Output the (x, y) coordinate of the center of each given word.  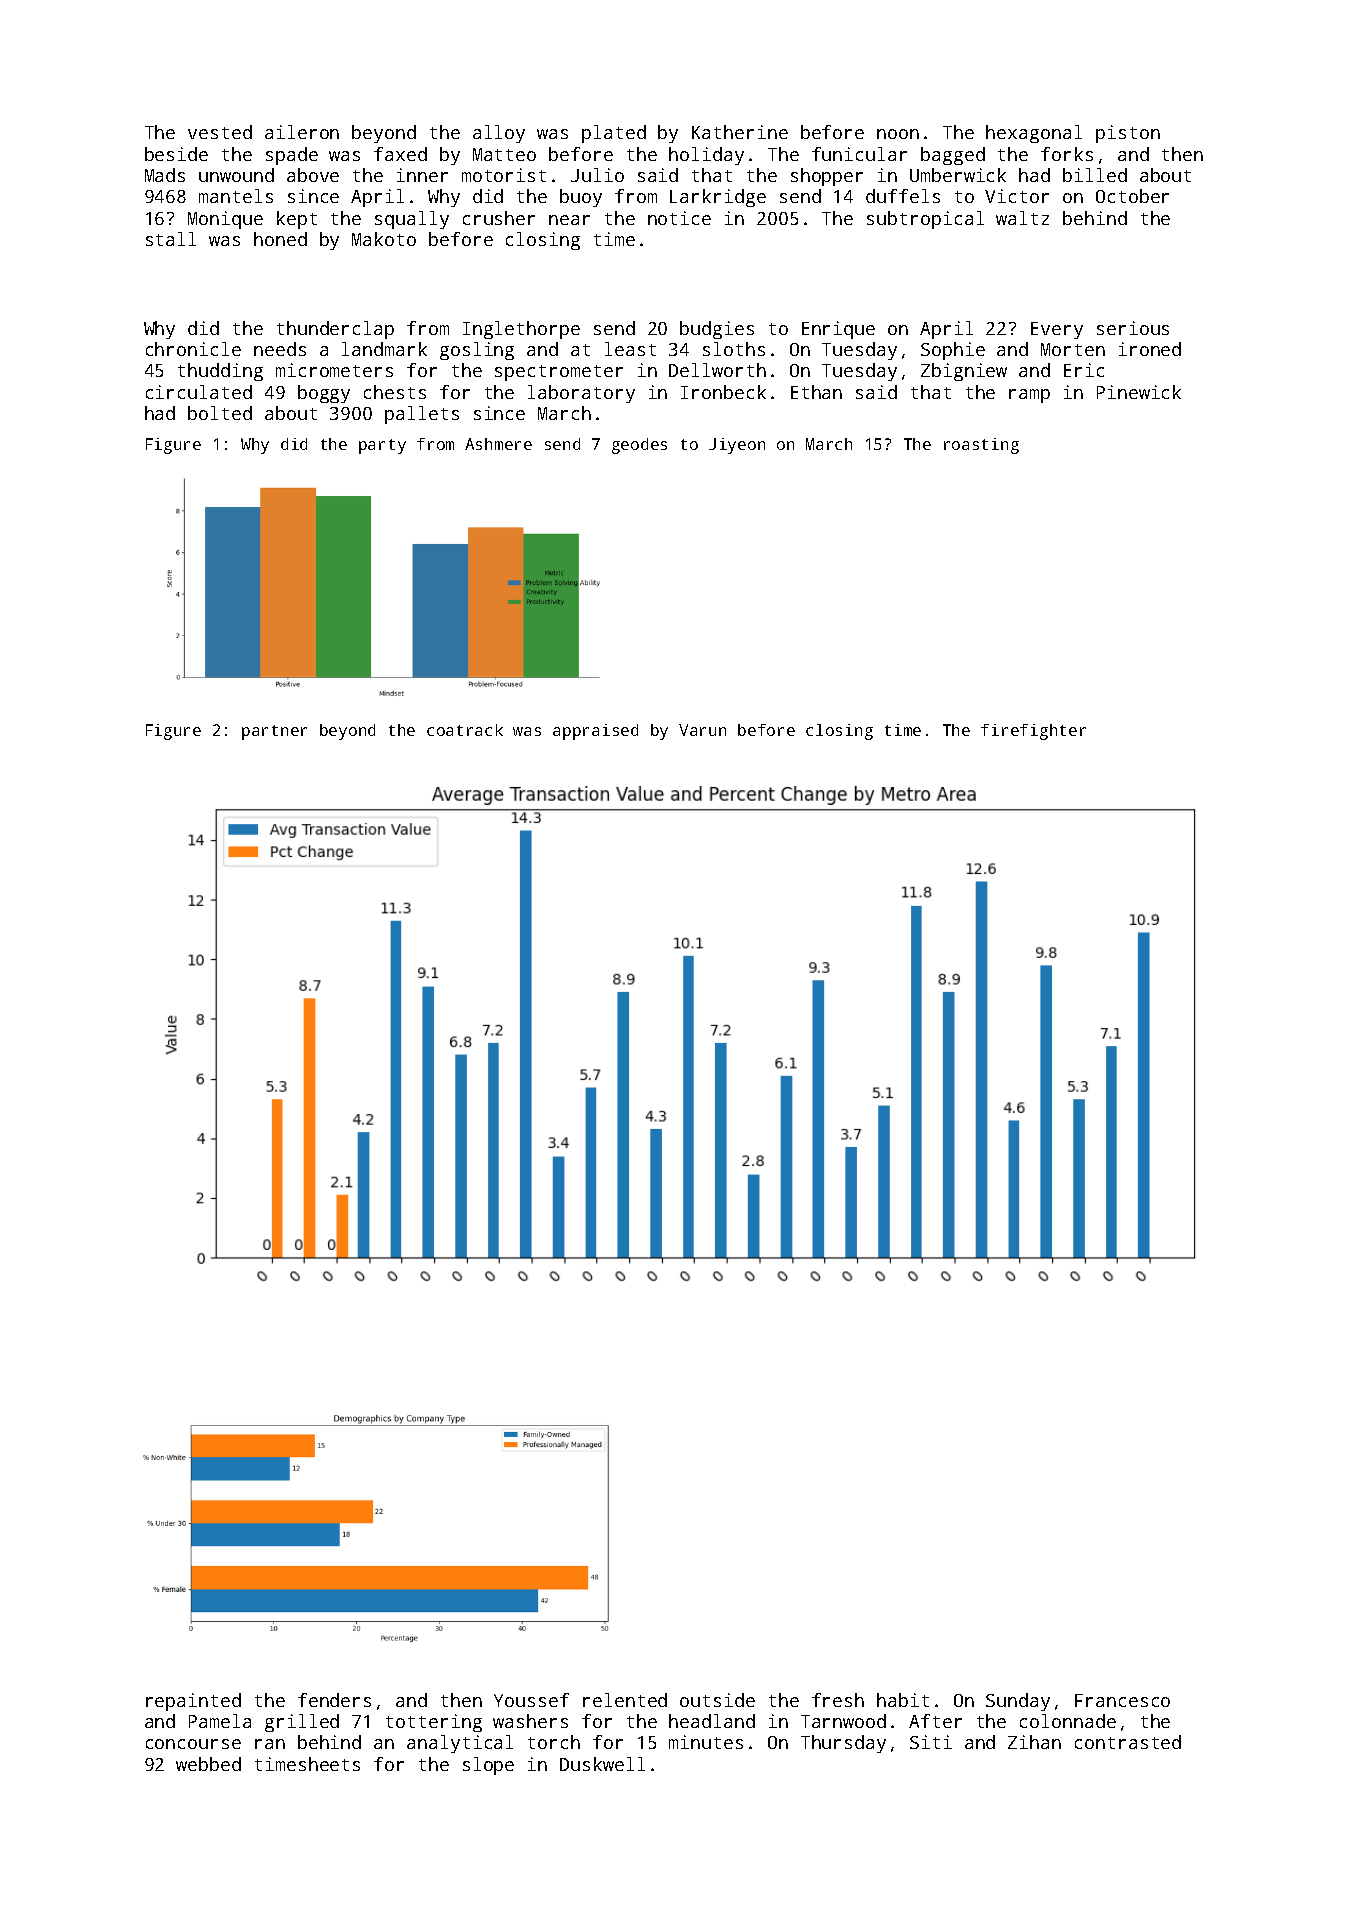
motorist (504, 175)
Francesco (1122, 1700)
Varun (702, 730)
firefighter (1033, 732)
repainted (193, 1702)
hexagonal (1034, 134)
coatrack (465, 730)
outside (717, 1700)
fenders (334, 1700)
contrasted (1128, 1742)
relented (625, 1700)
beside (176, 154)
